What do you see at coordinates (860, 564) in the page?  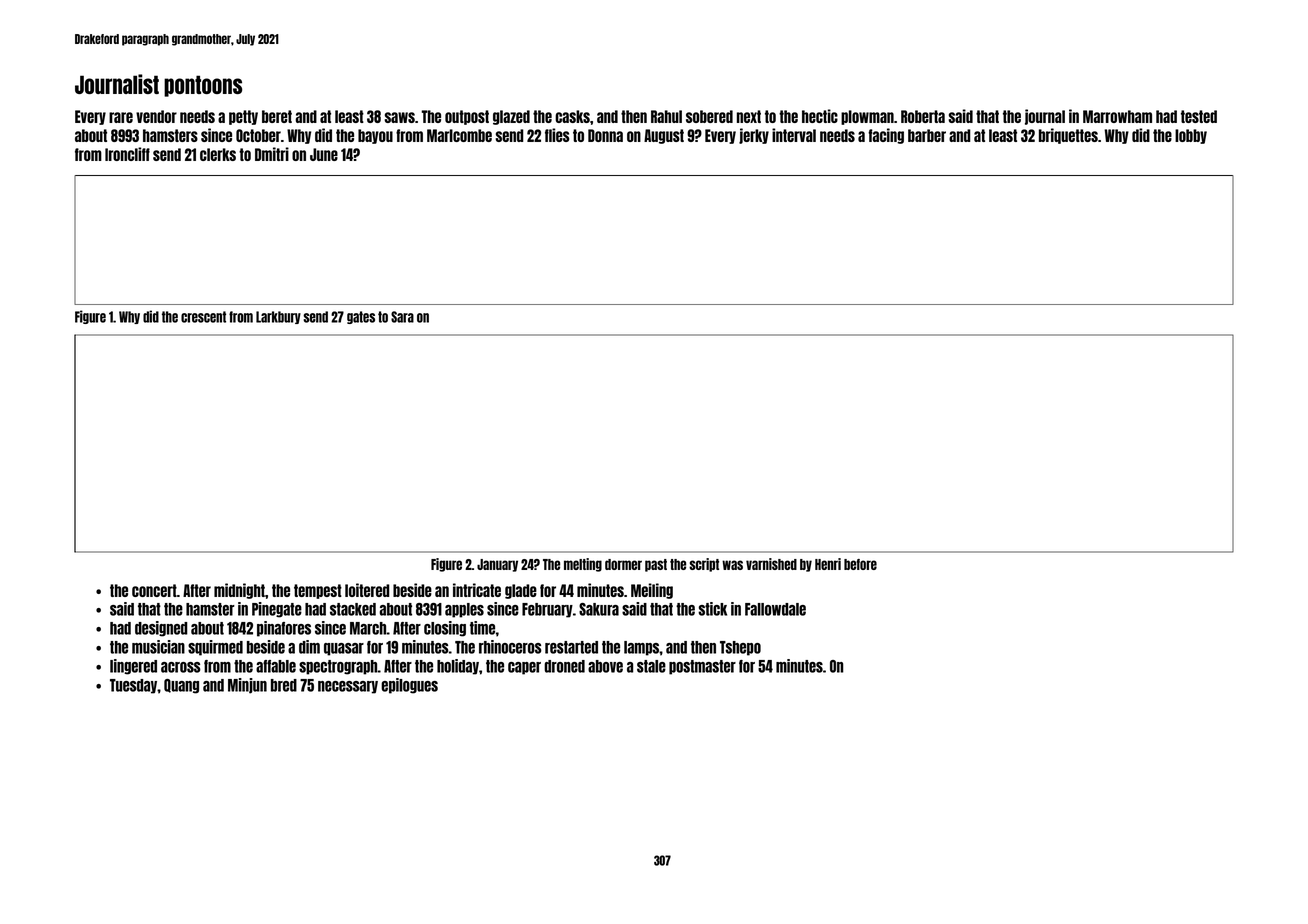 I see `before` at bounding box center [860, 564].
